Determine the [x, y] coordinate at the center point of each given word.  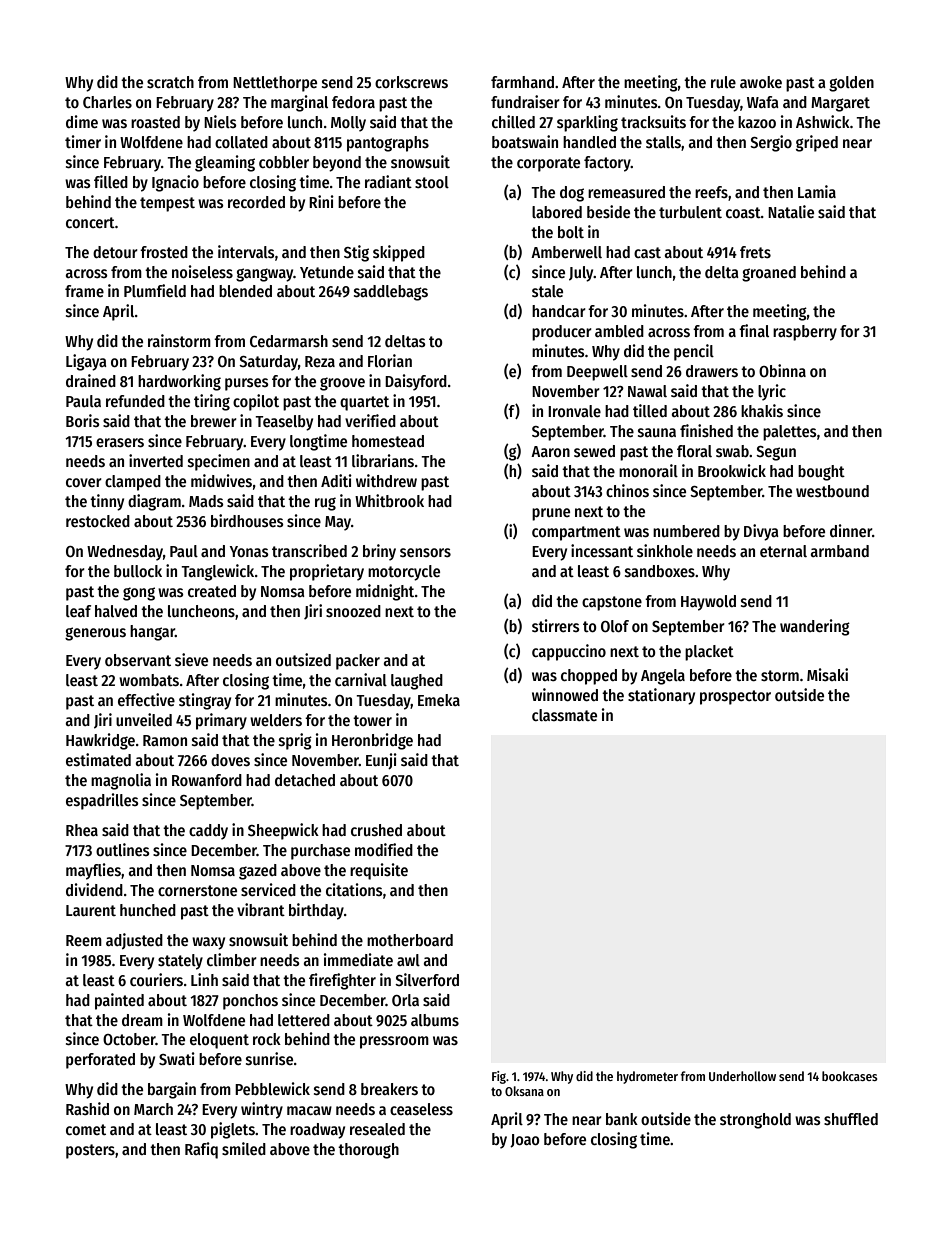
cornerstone [197, 890]
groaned [769, 274]
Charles [107, 102]
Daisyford [416, 382]
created [212, 591]
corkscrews [411, 82]
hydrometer [647, 1077]
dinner [851, 530]
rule [723, 82]
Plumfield [155, 290]
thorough [368, 1151]
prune [551, 514]
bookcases [850, 1076]
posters [90, 1151]
